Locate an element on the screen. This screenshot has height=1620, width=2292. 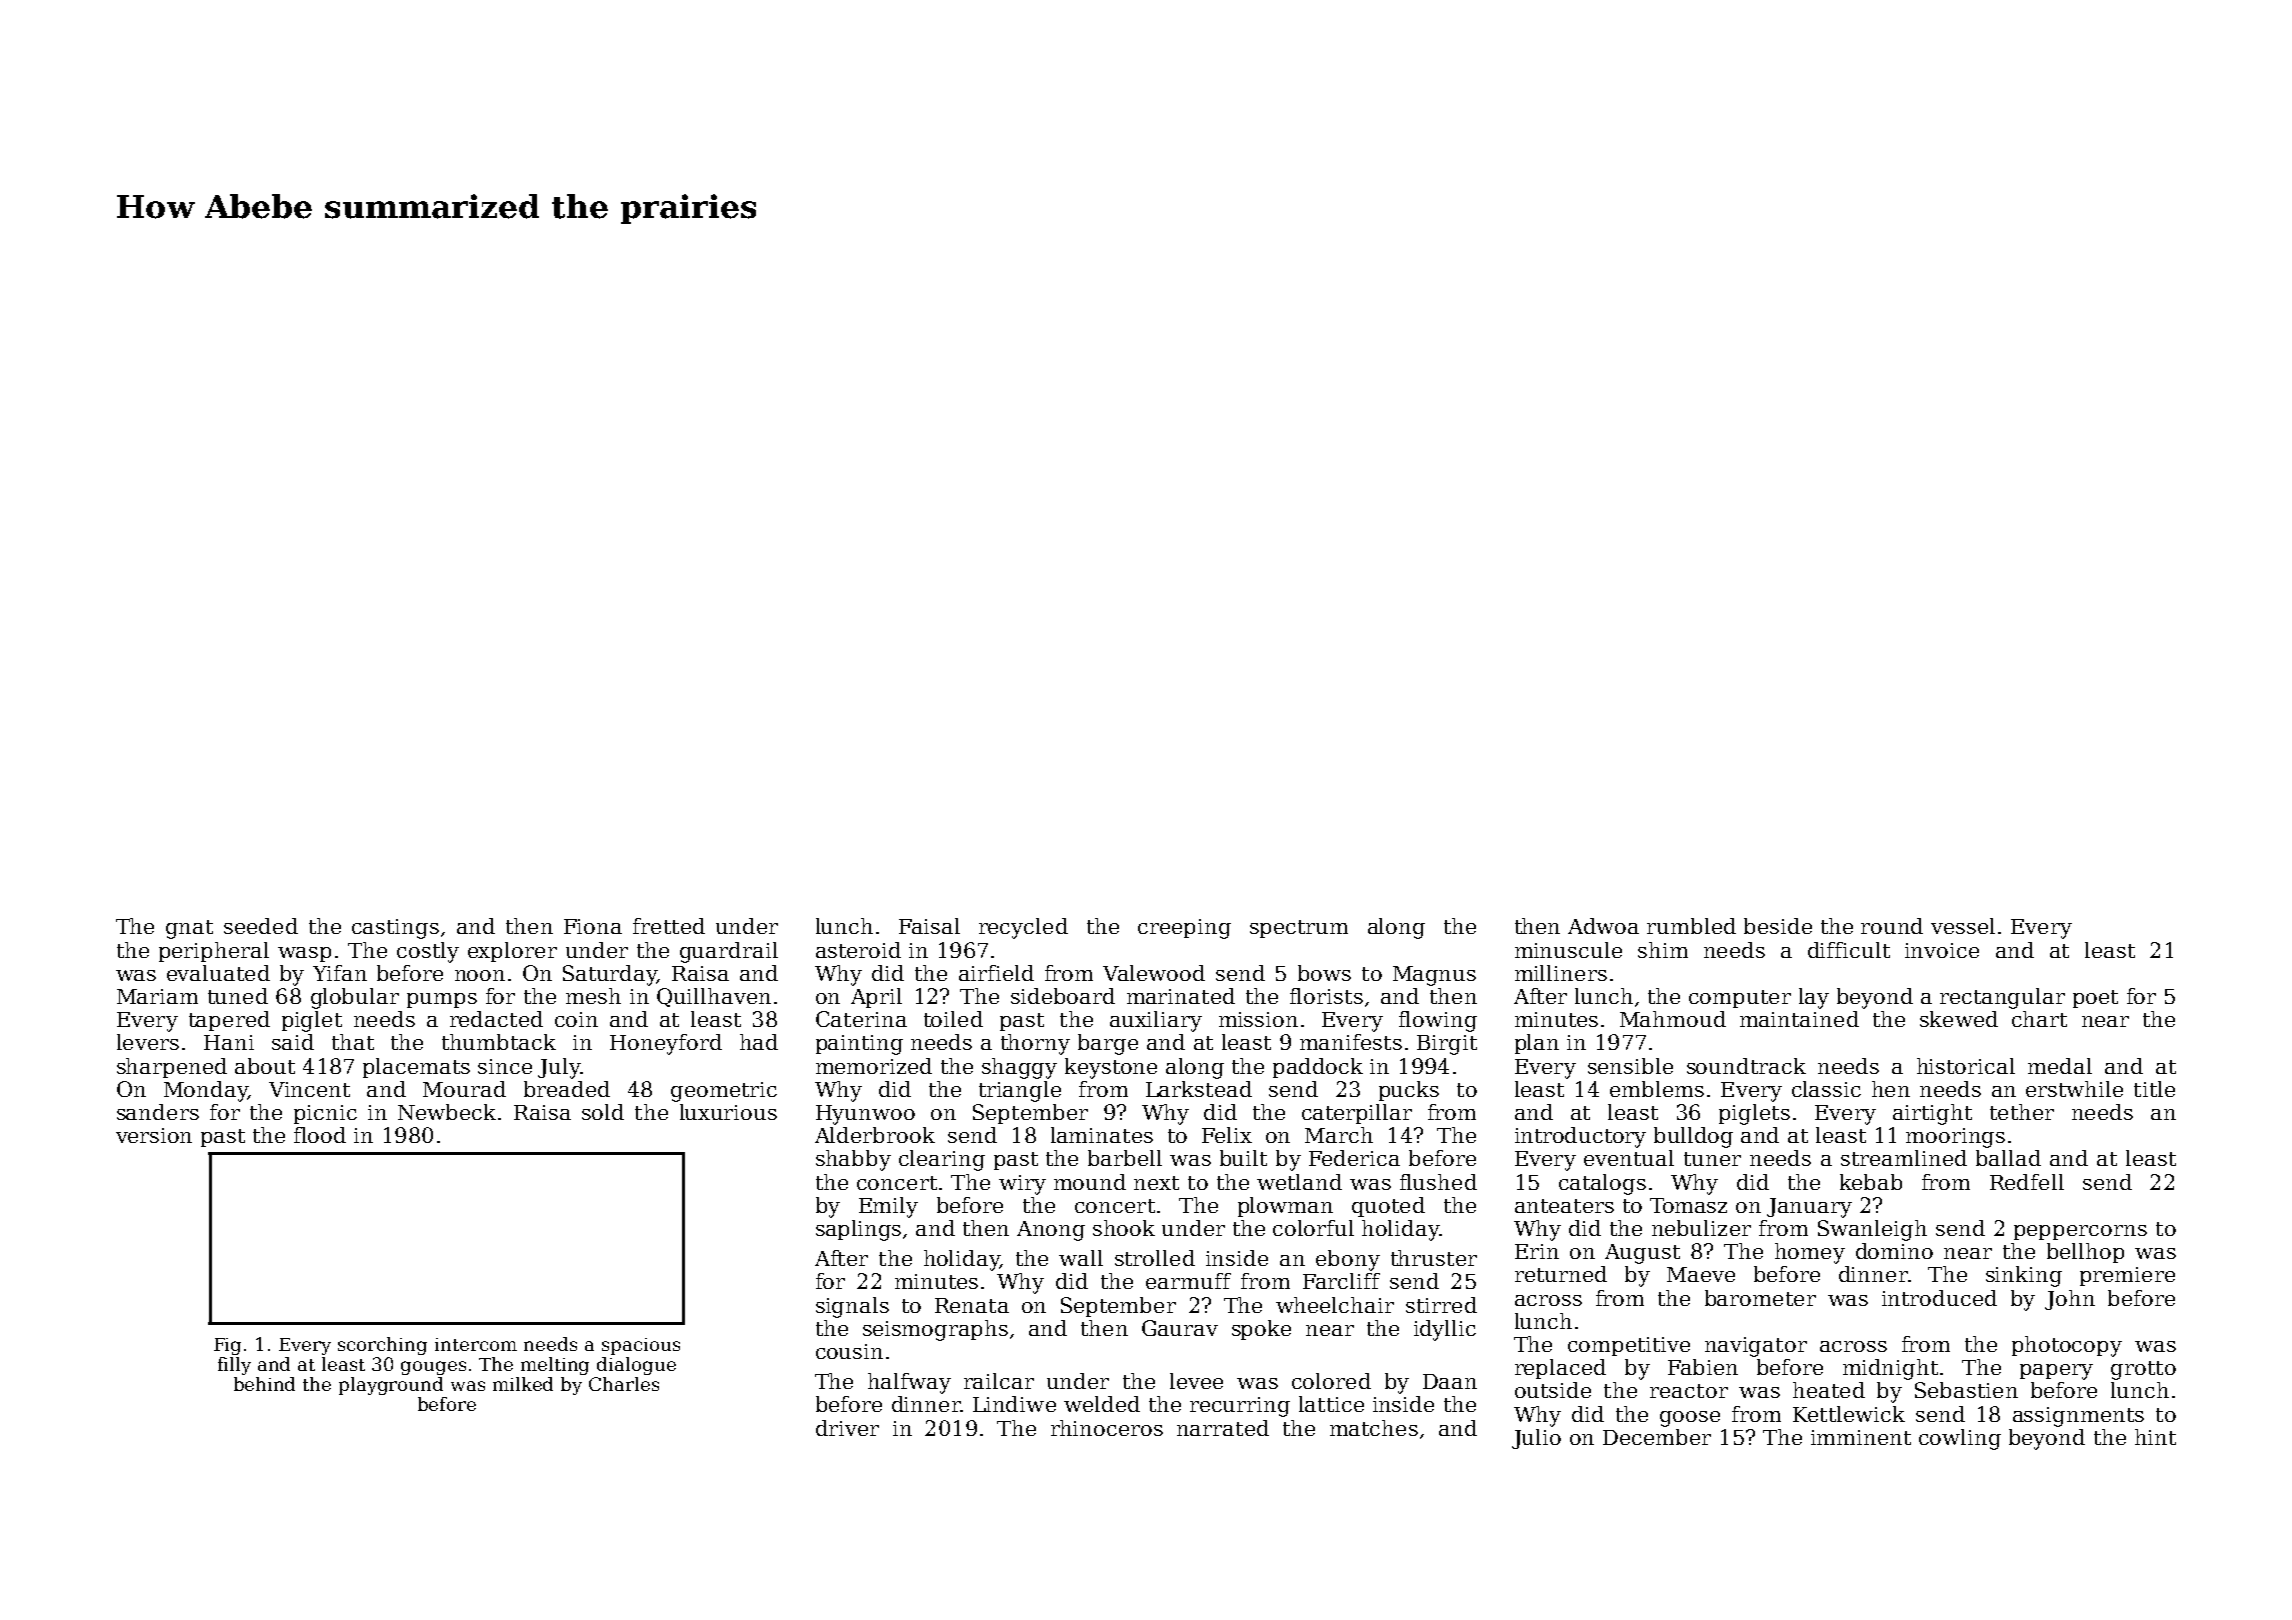
gnat is located at coordinates (189, 929).
